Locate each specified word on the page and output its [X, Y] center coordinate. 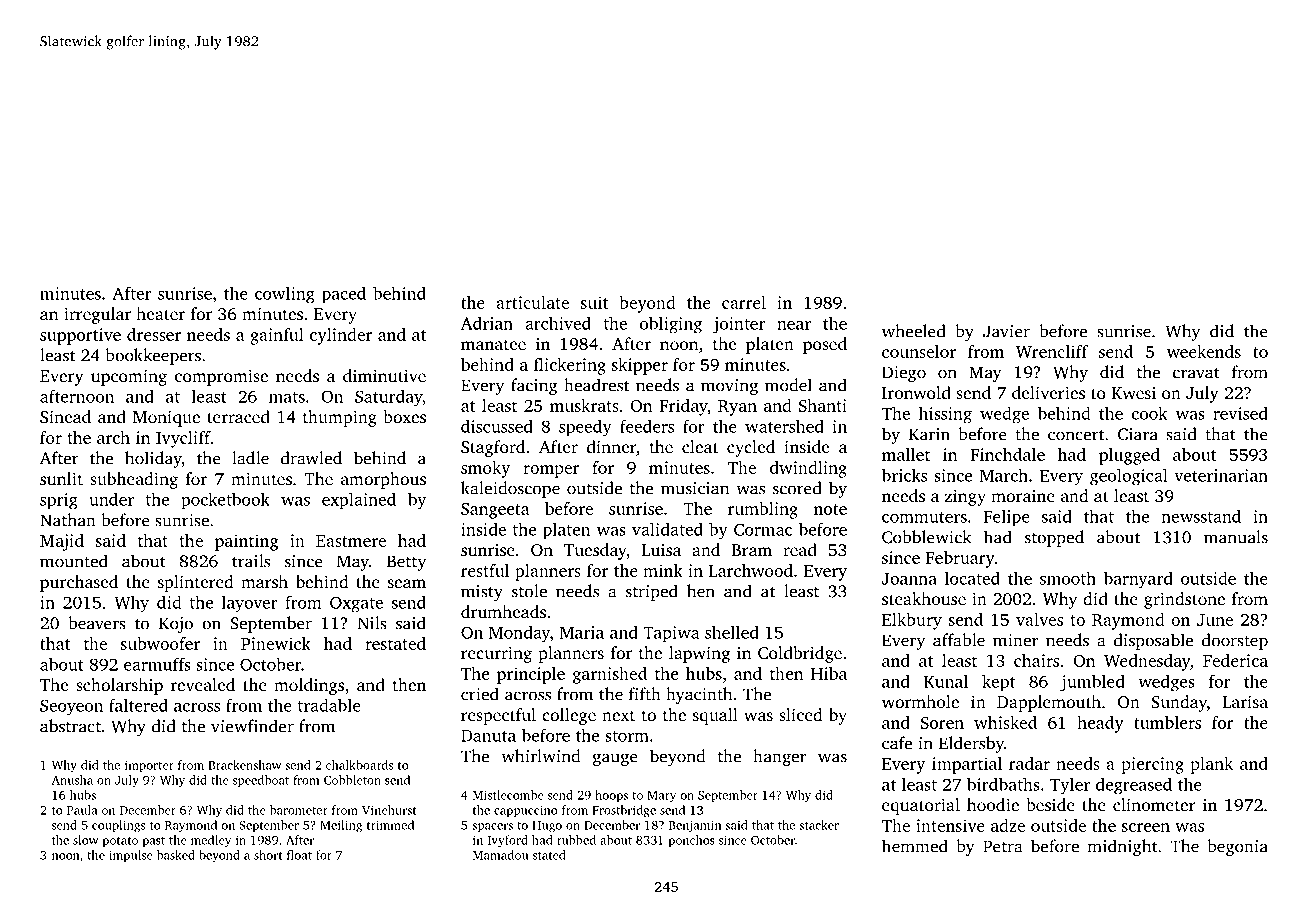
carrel [744, 302]
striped [652, 592]
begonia [1237, 847]
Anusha [72, 780]
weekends [1204, 351]
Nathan [68, 520]
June [1215, 620]
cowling [285, 294]
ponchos [692, 841]
